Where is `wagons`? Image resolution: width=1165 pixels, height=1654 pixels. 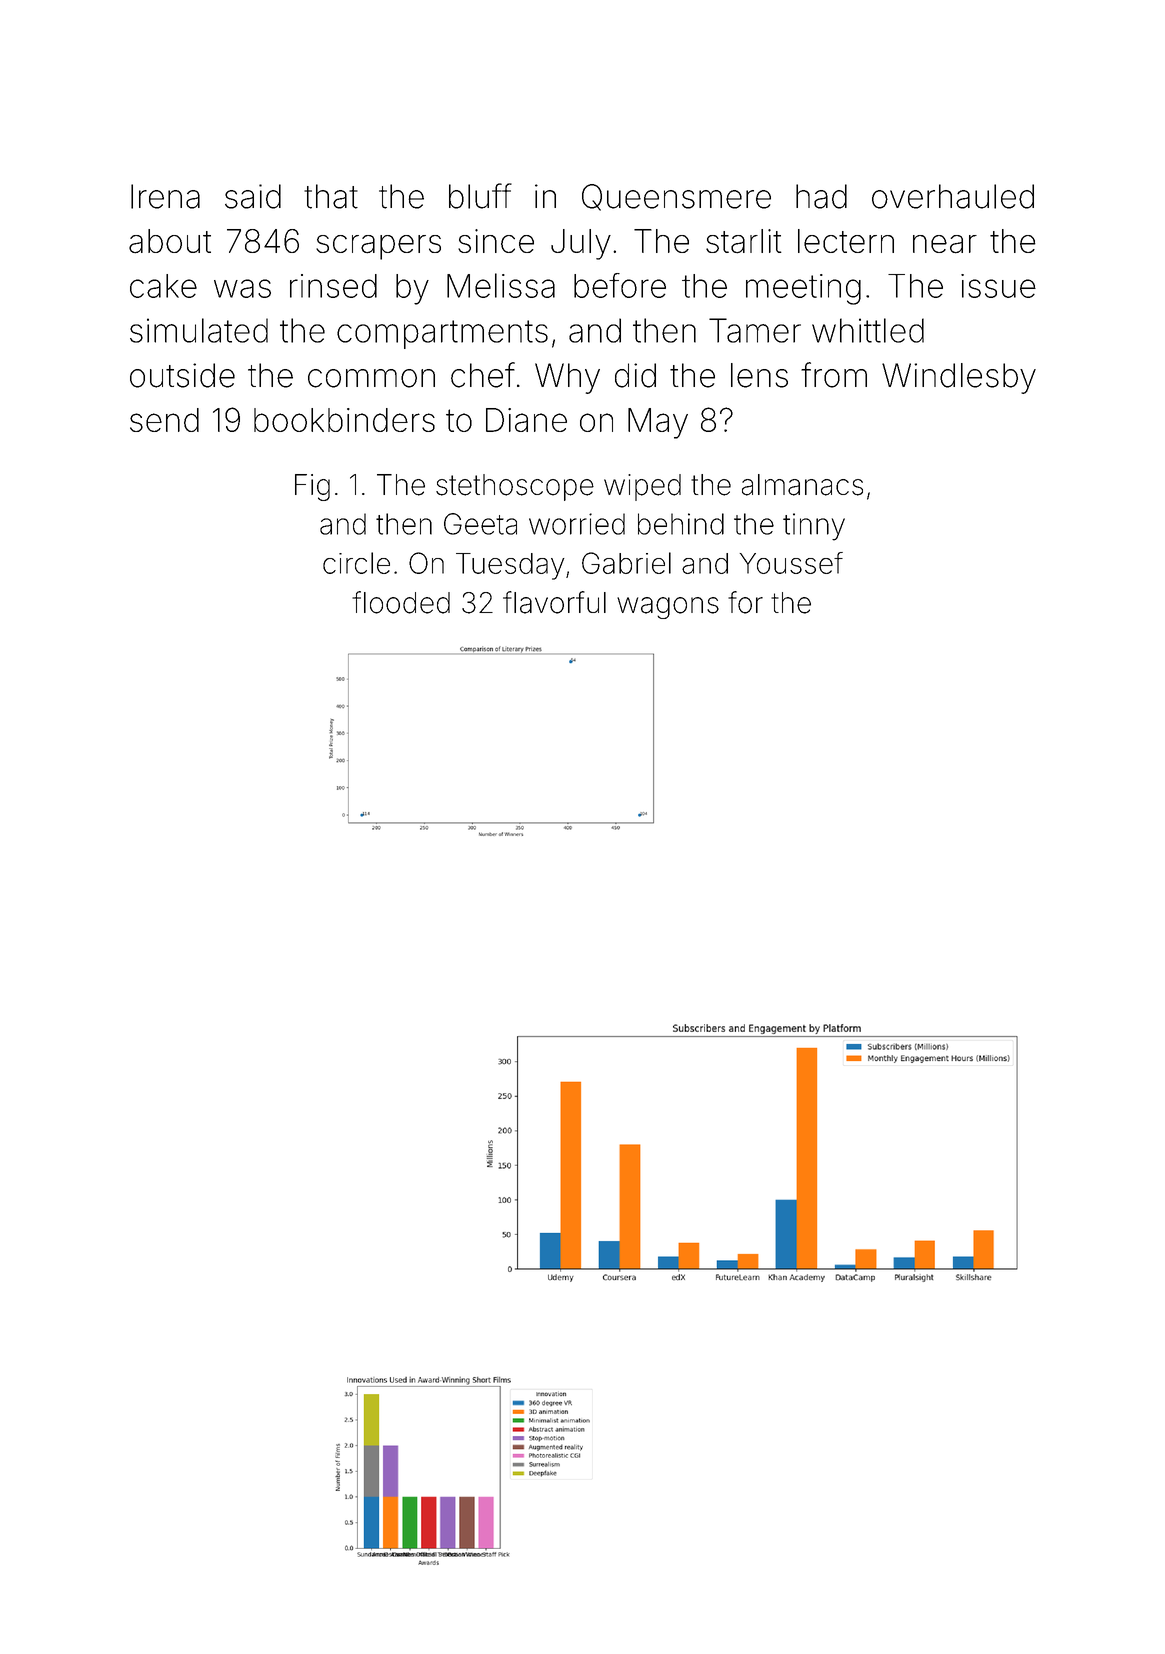 wagons is located at coordinates (668, 608).
